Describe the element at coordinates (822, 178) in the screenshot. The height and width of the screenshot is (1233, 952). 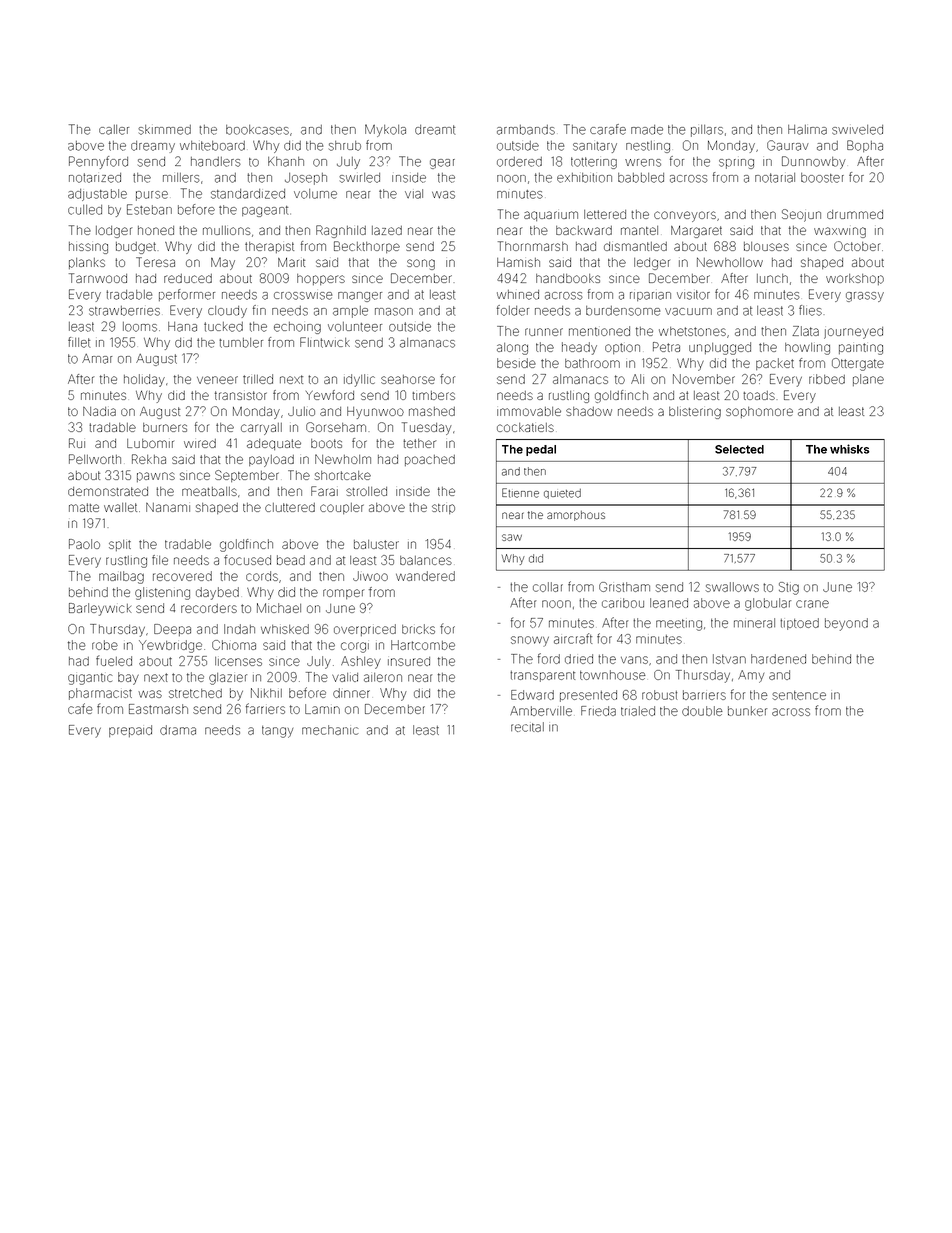
I see `booster` at that location.
